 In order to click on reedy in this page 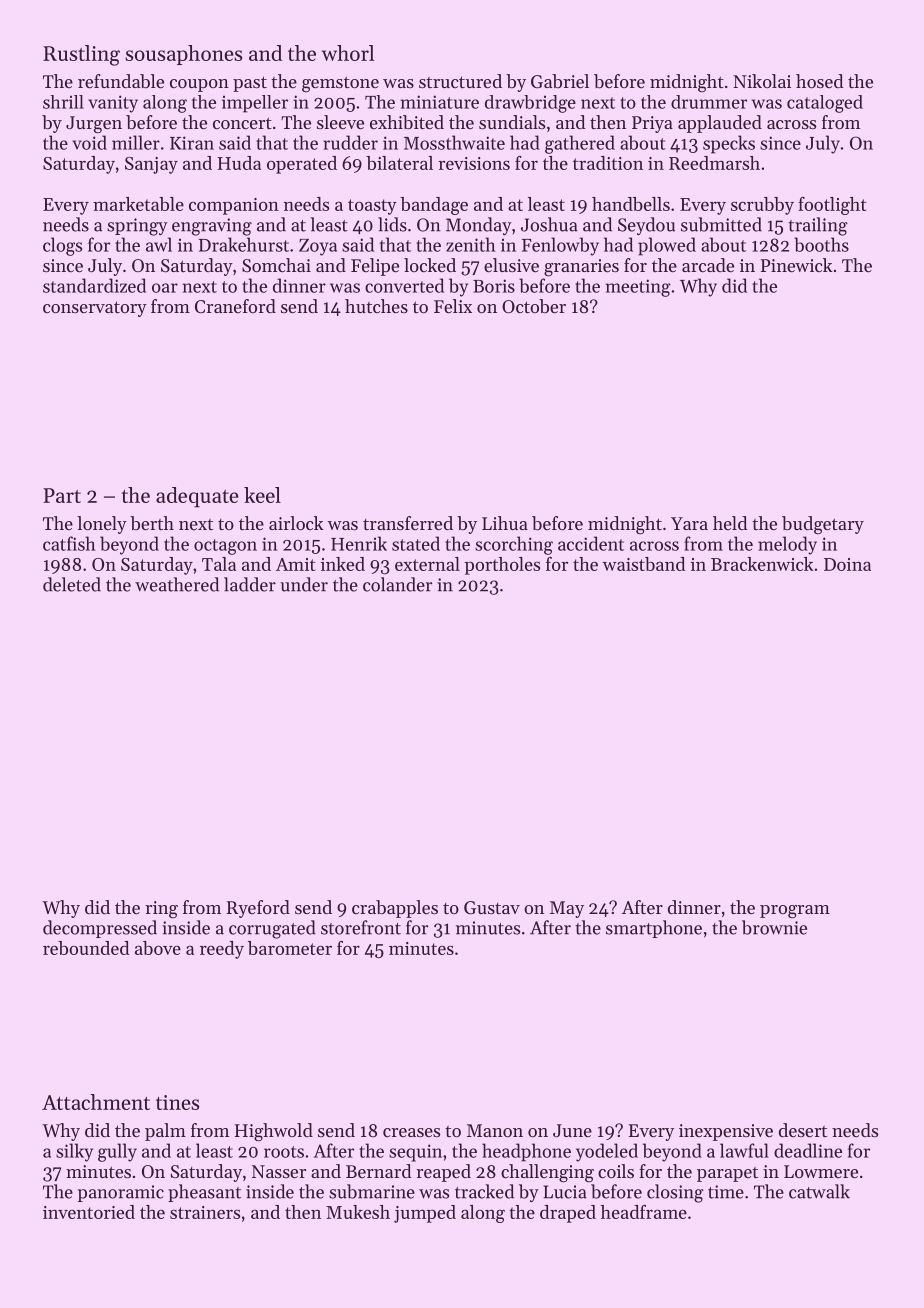, I will do `click(222, 950)`.
